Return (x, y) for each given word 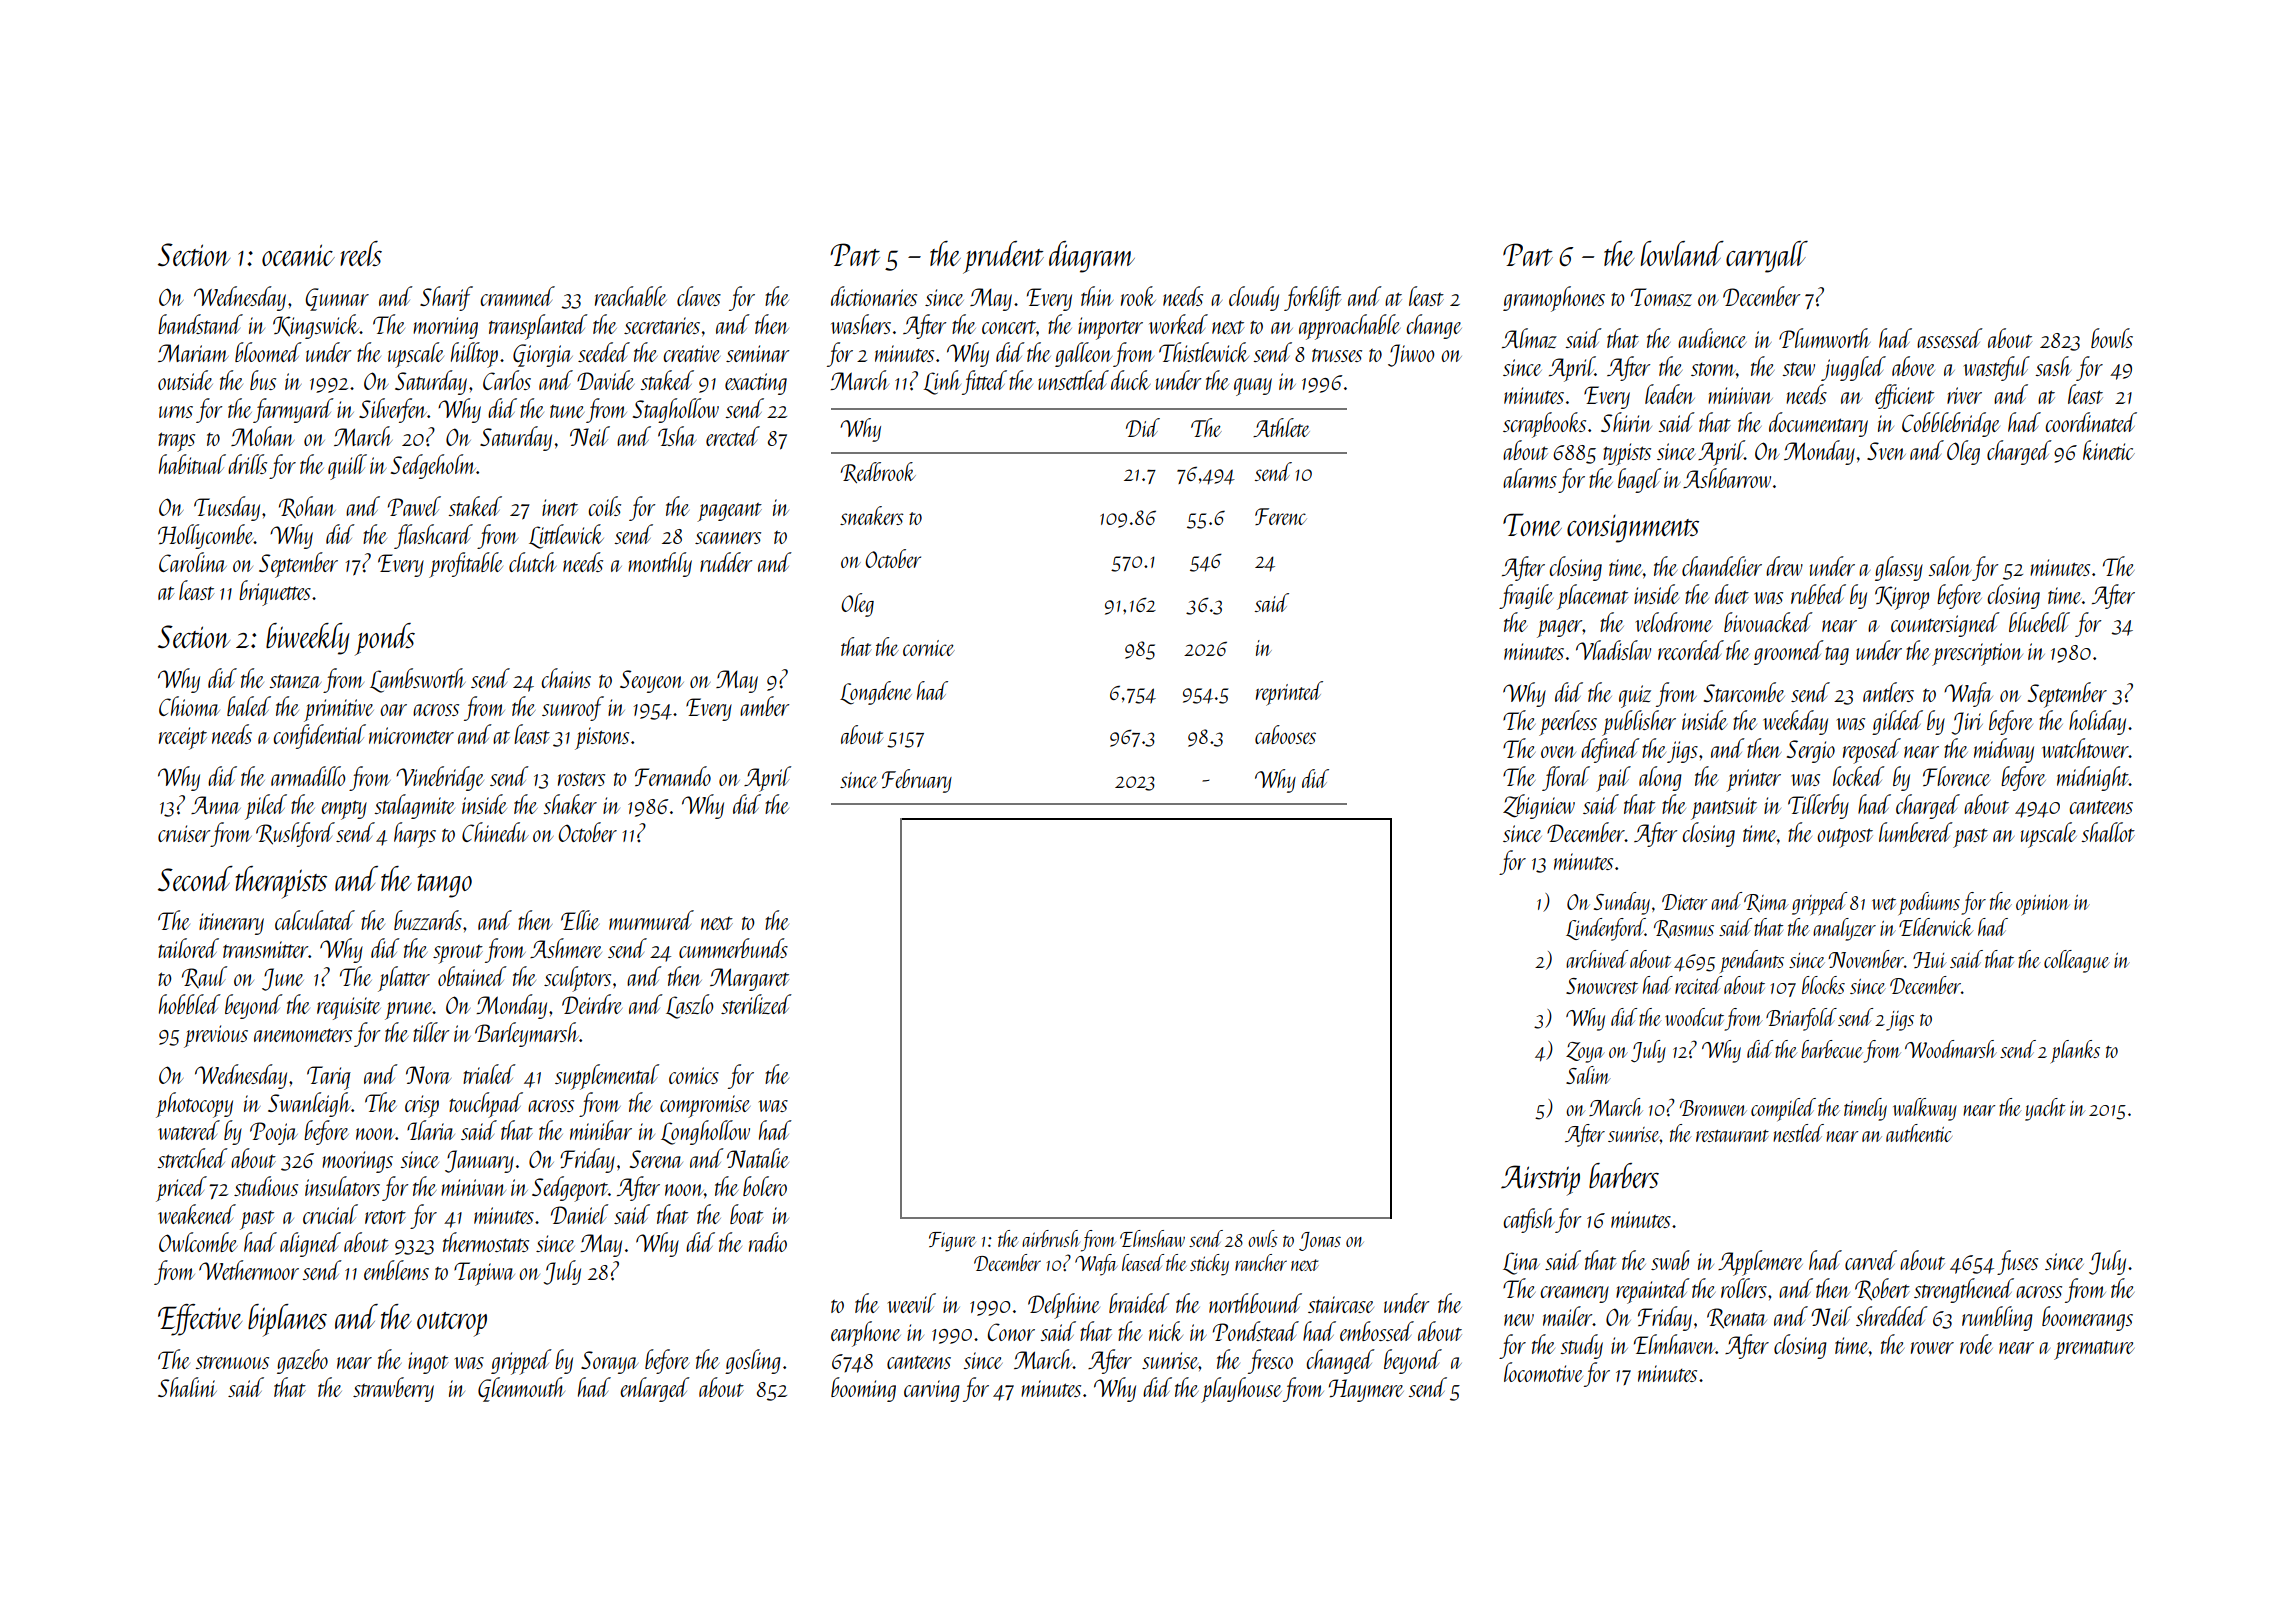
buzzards (428, 920)
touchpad (486, 1105)
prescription (1977, 654)
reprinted (1289, 693)
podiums (1929, 903)
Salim (1588, 1075)
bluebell (2039, 622)
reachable (631, 296)
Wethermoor (249, 1270)
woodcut (1694, 1017)
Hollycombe (206, 536)
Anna (216, 805)
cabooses (1285, 734)
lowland (1682, 253)
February (917, 781)
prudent (1003, 257)
